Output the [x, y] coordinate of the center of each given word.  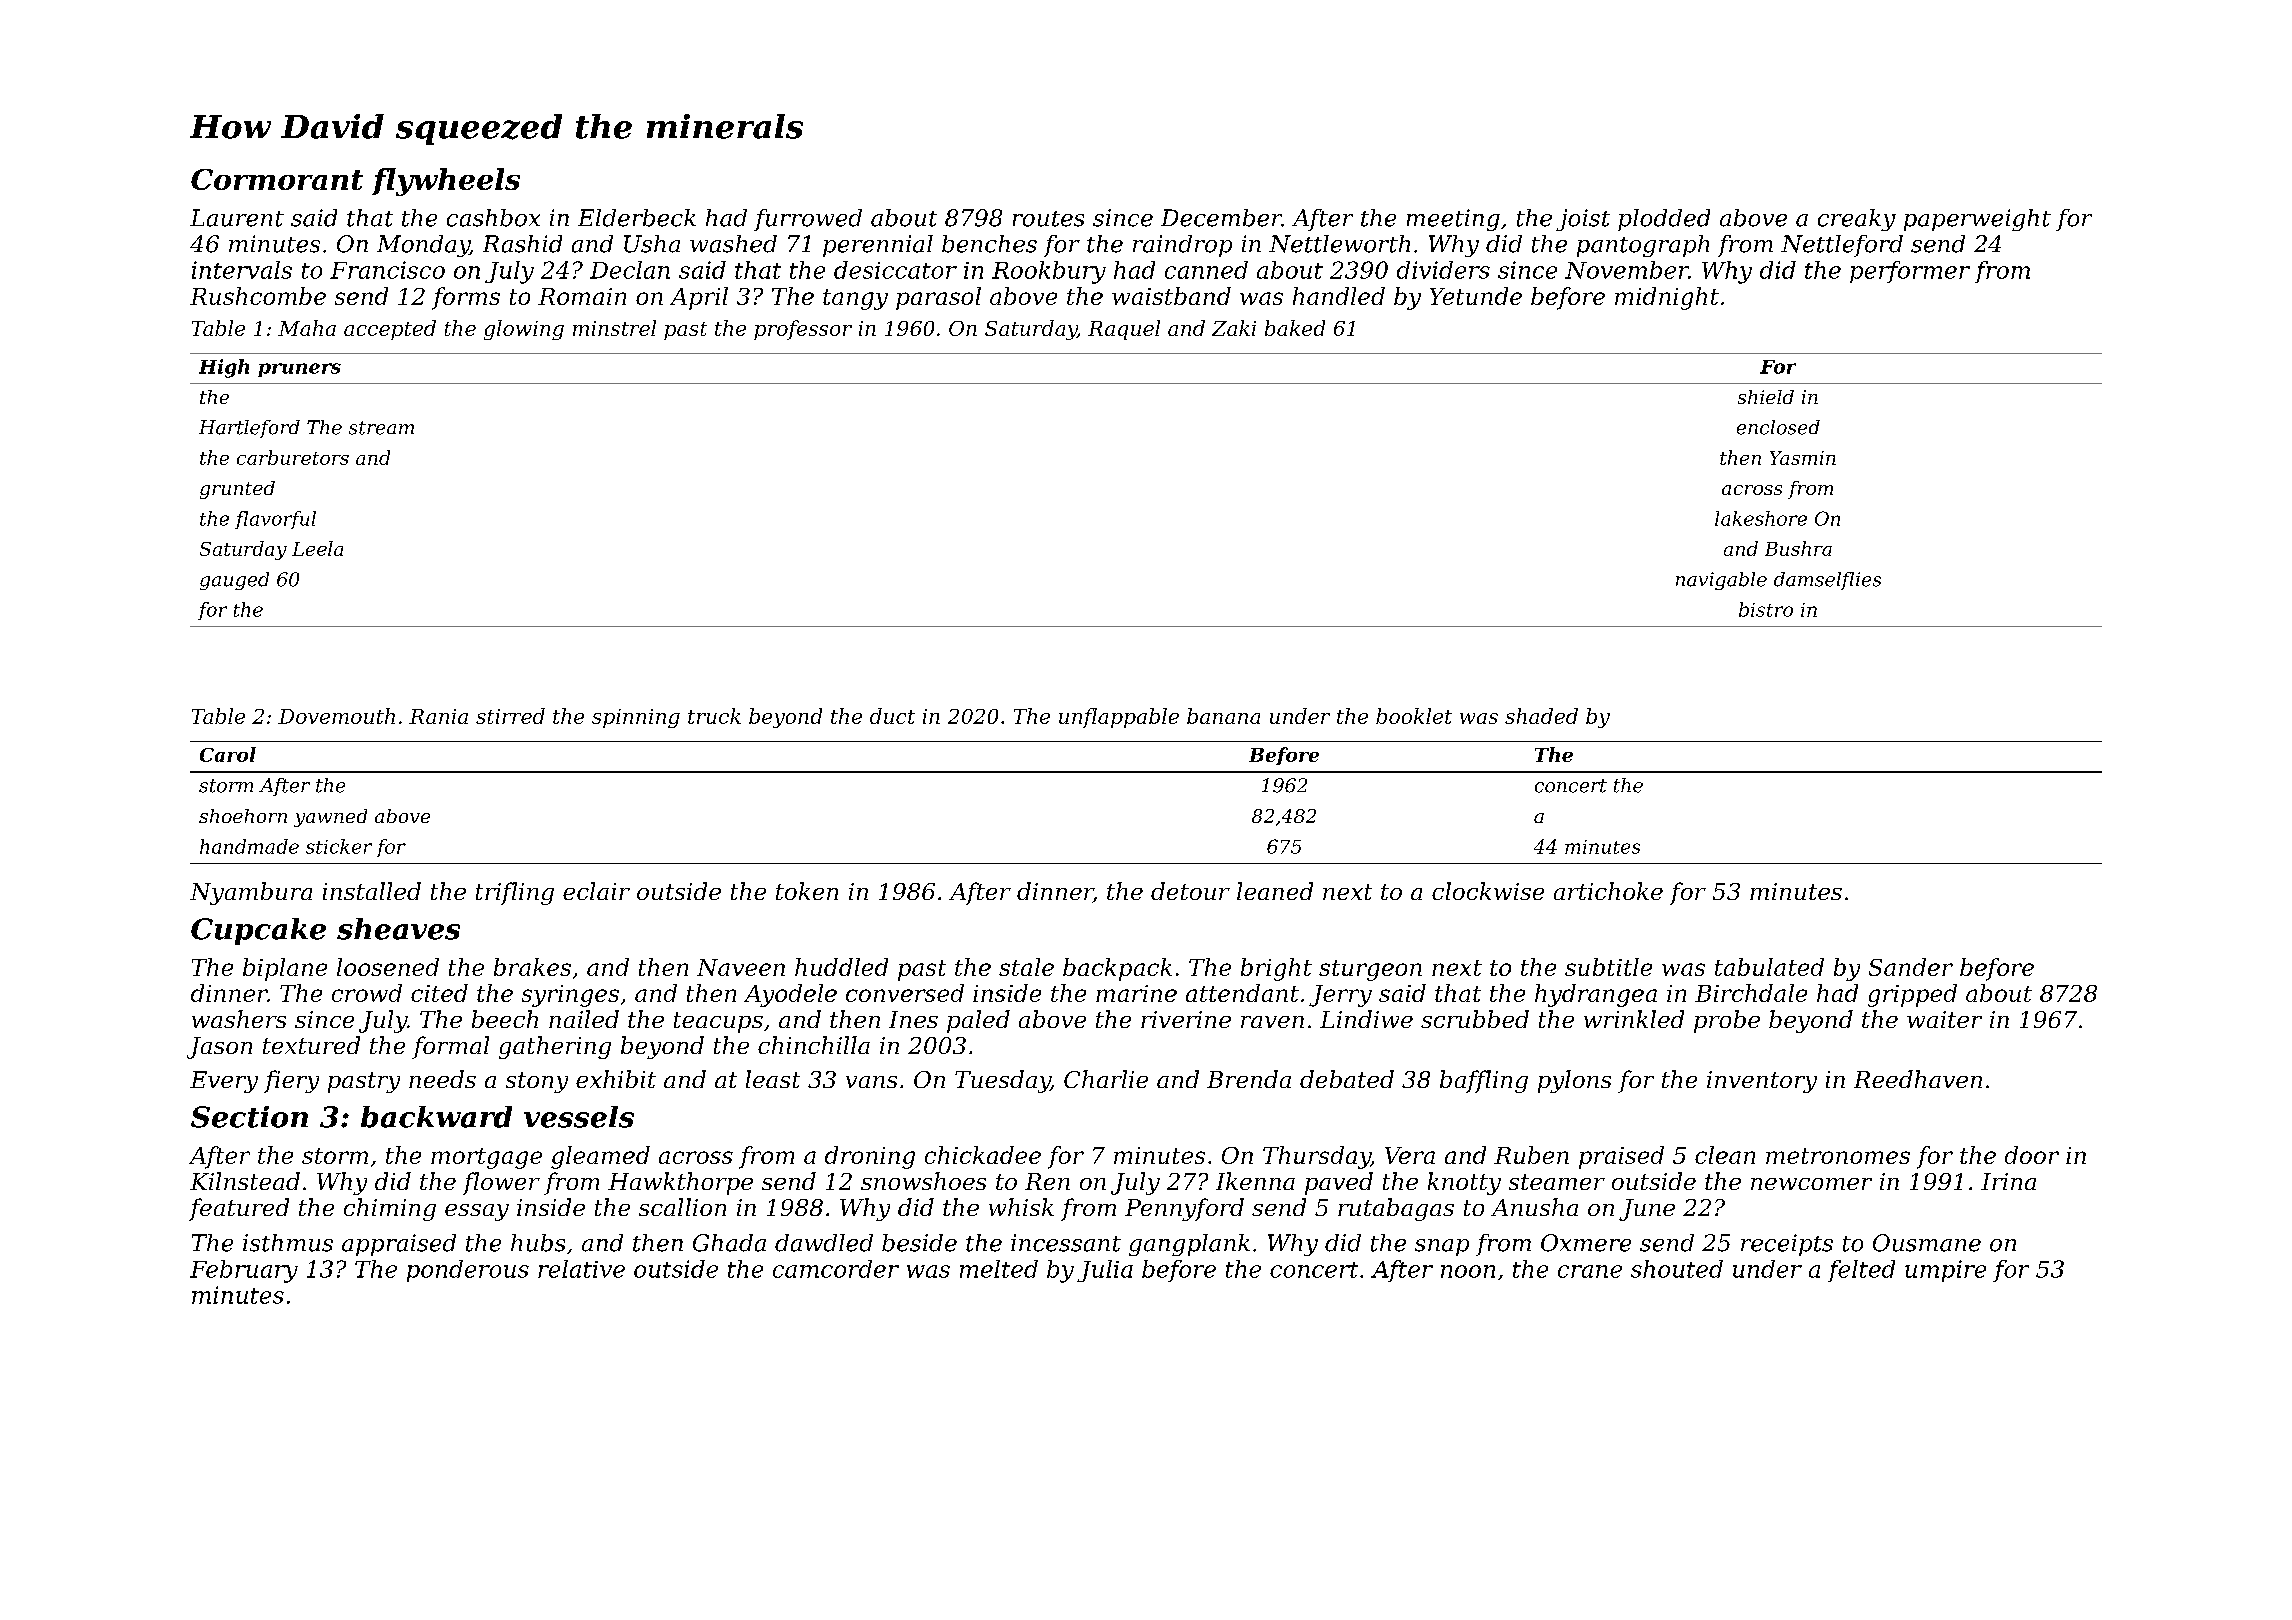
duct [892, 716]
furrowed [808, 220]
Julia [1105, 1271]
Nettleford [1842, 246]
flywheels [446, 182]
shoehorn [243, 816]
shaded [1541, 716]
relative [581, 1269]
